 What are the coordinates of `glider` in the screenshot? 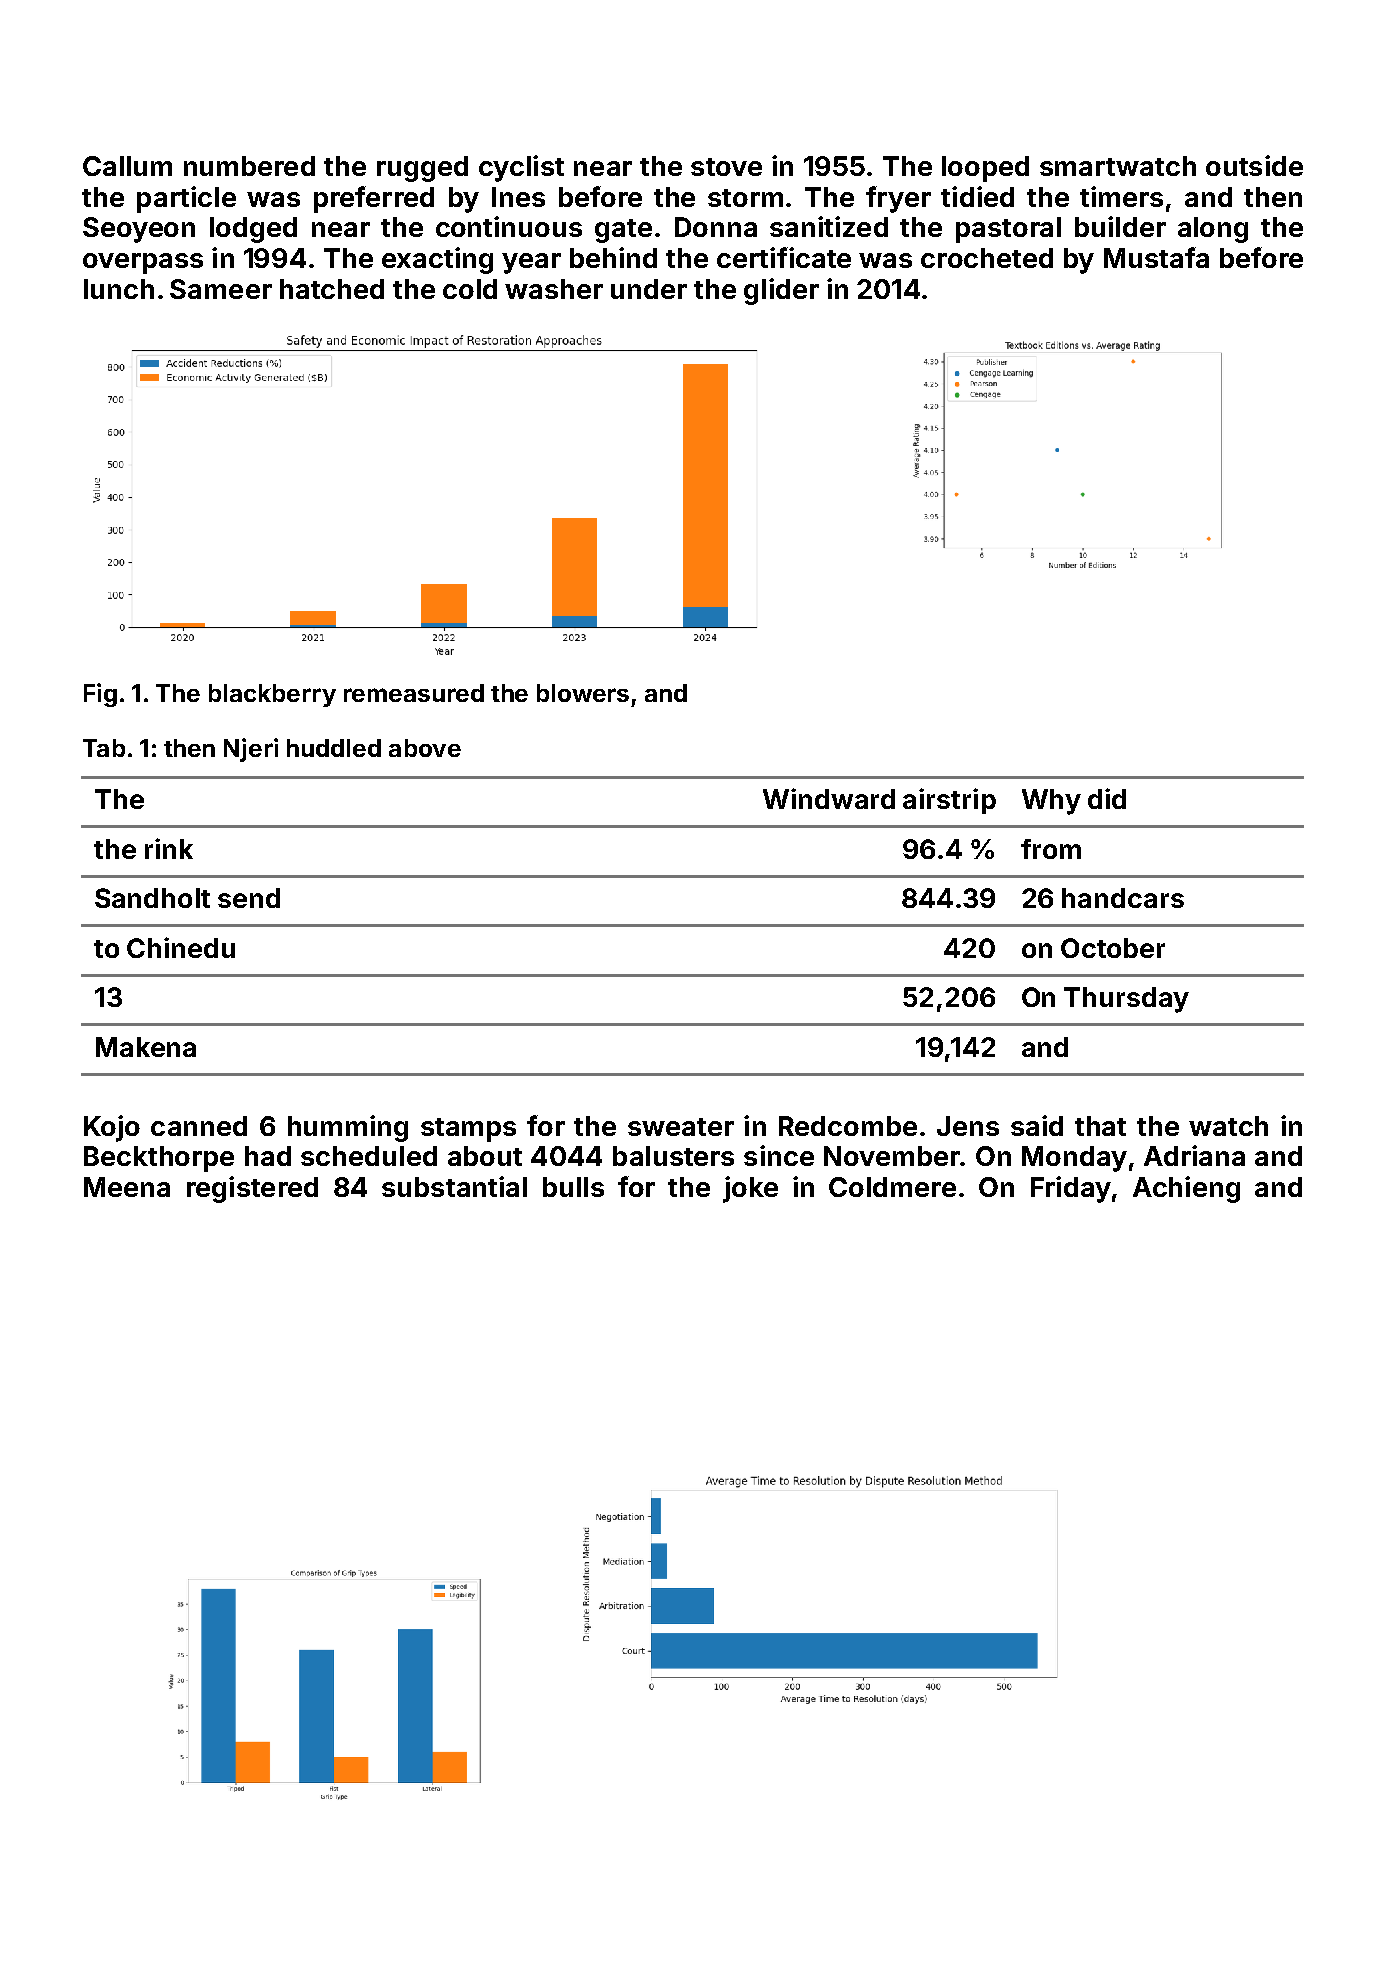 It's located at (781, 291).
